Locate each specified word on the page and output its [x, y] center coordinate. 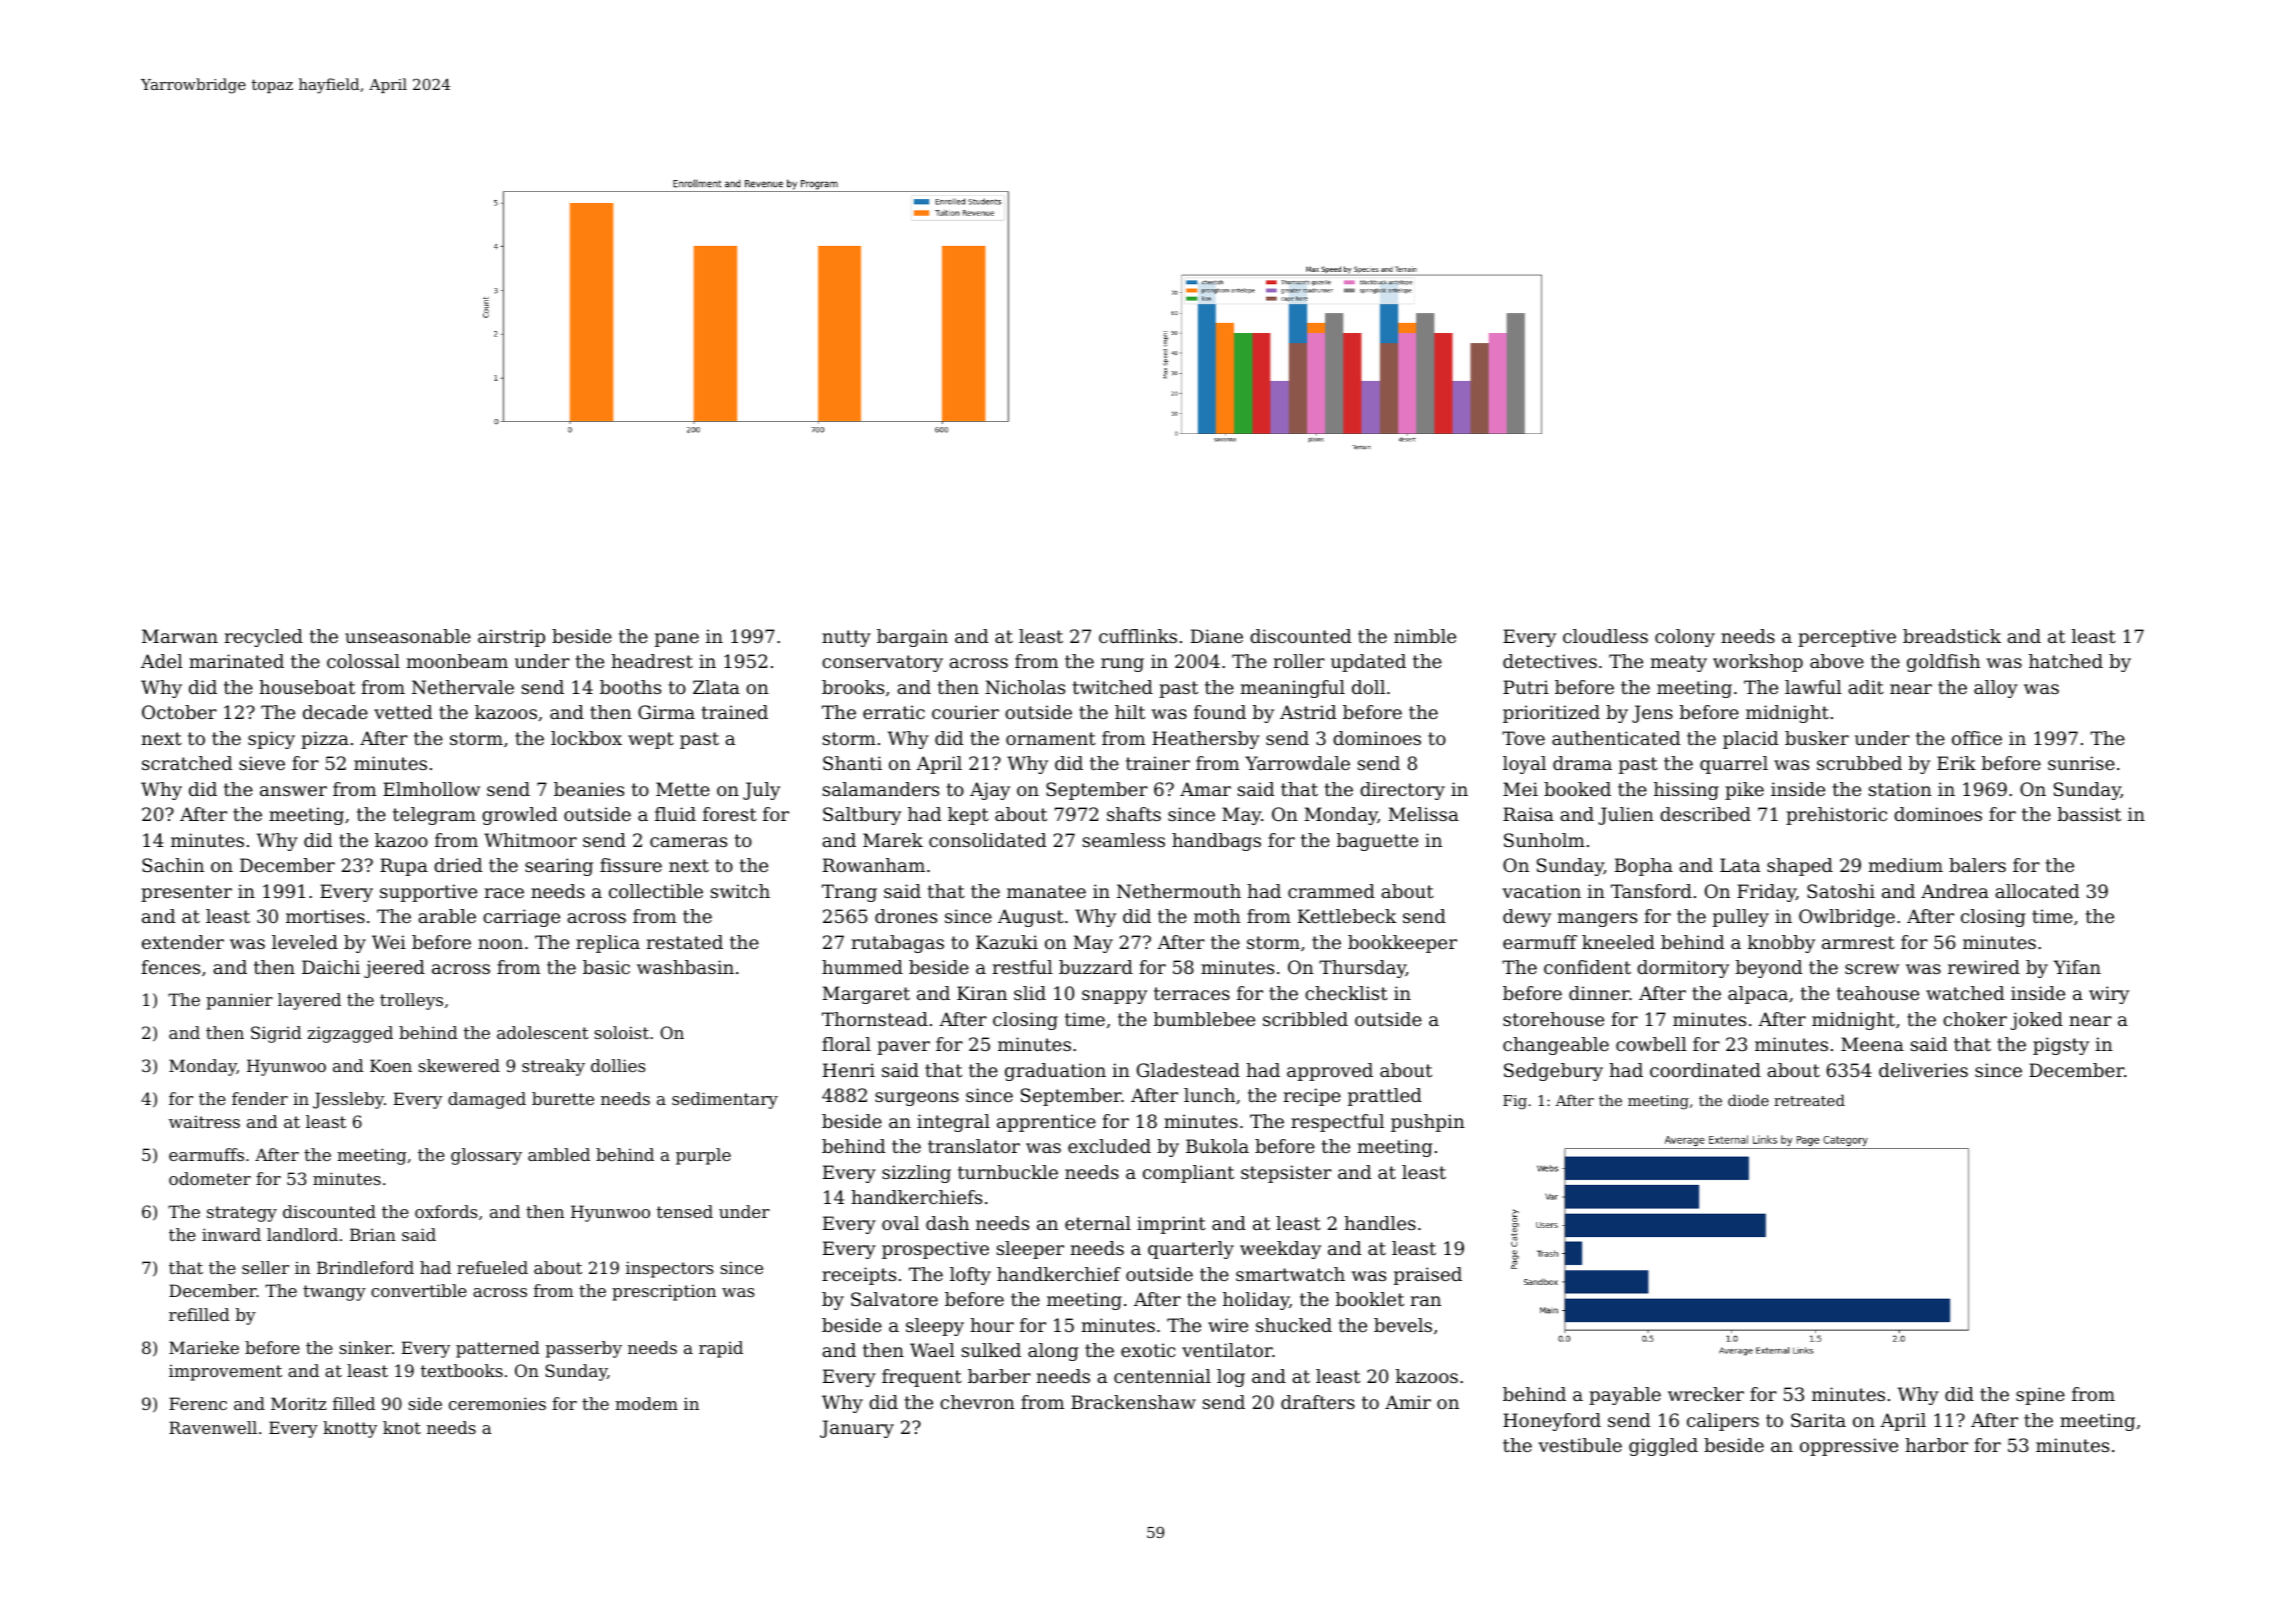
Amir [1408, 1402]
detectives [1550, 661]
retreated [1809, 1100]
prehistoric [1836, 816]
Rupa [404, 867]
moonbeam [457, 661]
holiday [1256, 1301]
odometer [210, 1178]
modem [646, 1403]
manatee [1046, 891]
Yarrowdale [1297, 763]
